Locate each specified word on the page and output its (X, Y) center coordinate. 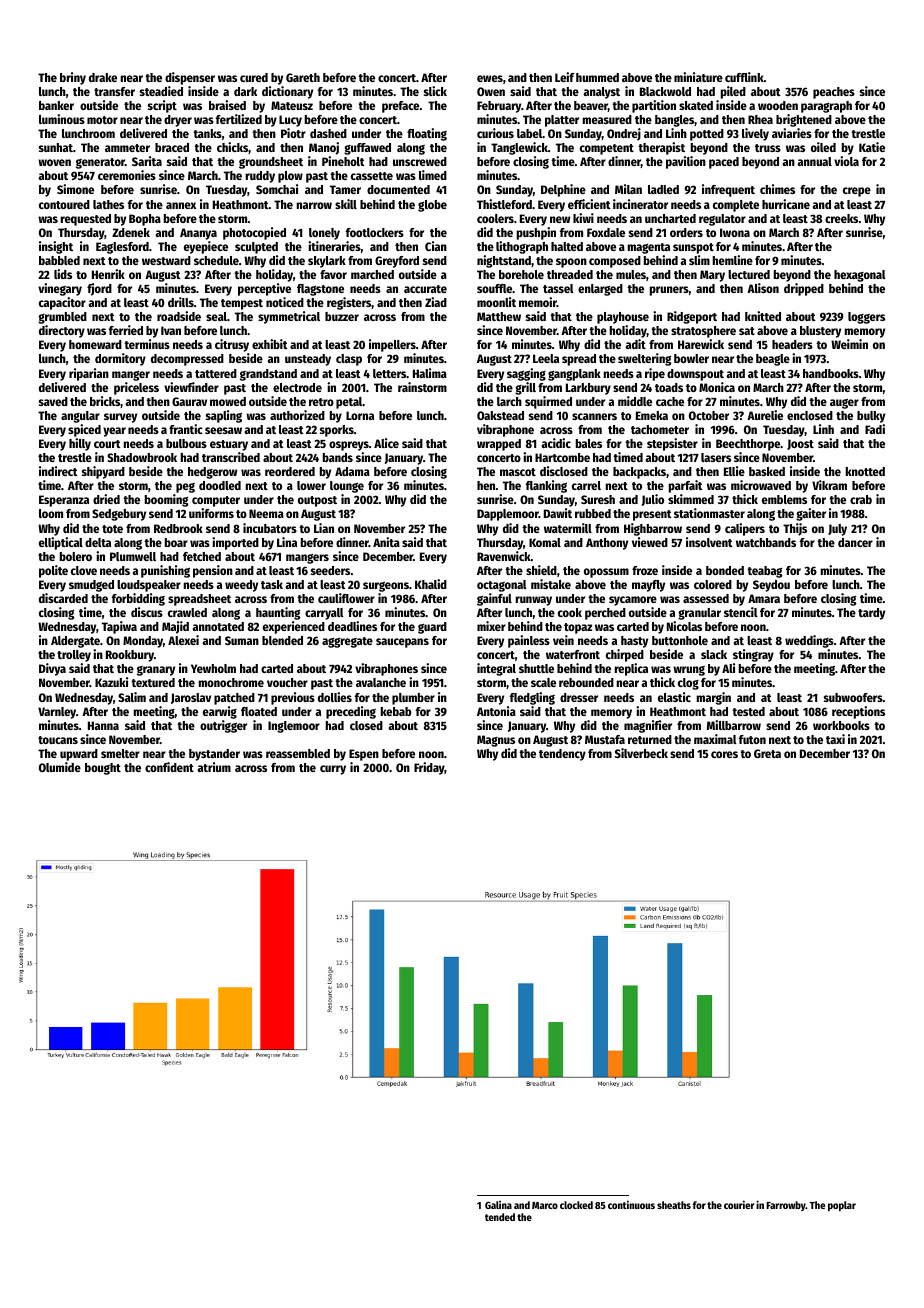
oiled (823, 147)
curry (333, 770)
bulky (871, 417)
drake (103, 77)
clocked (576, 1205)
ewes (490, 78)
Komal (545, 542)
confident (169, 767)
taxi (835, 739)
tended (500, 1217)
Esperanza (64, 501)
